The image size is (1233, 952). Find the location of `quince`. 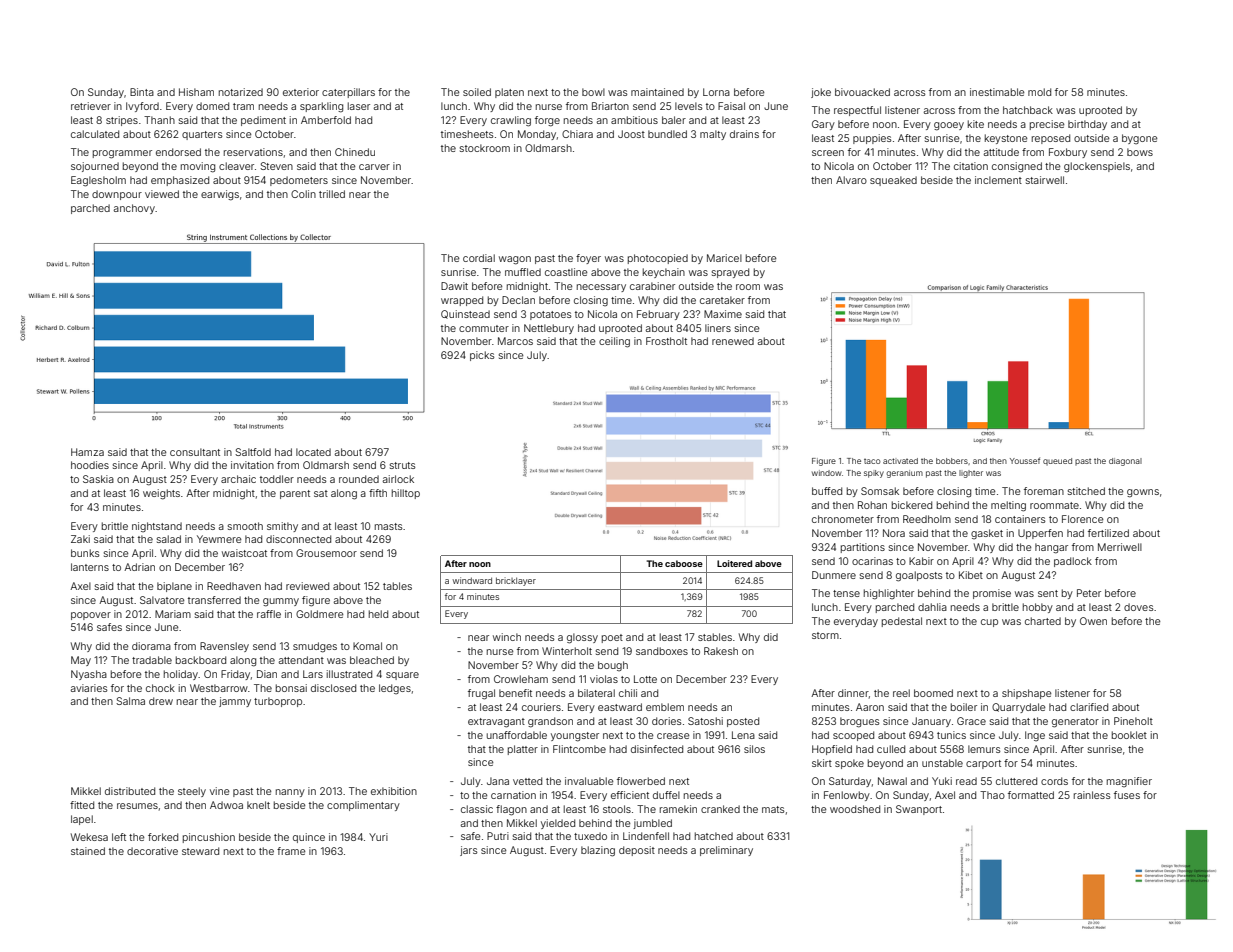

quince is located at coordinates (309, 838).
